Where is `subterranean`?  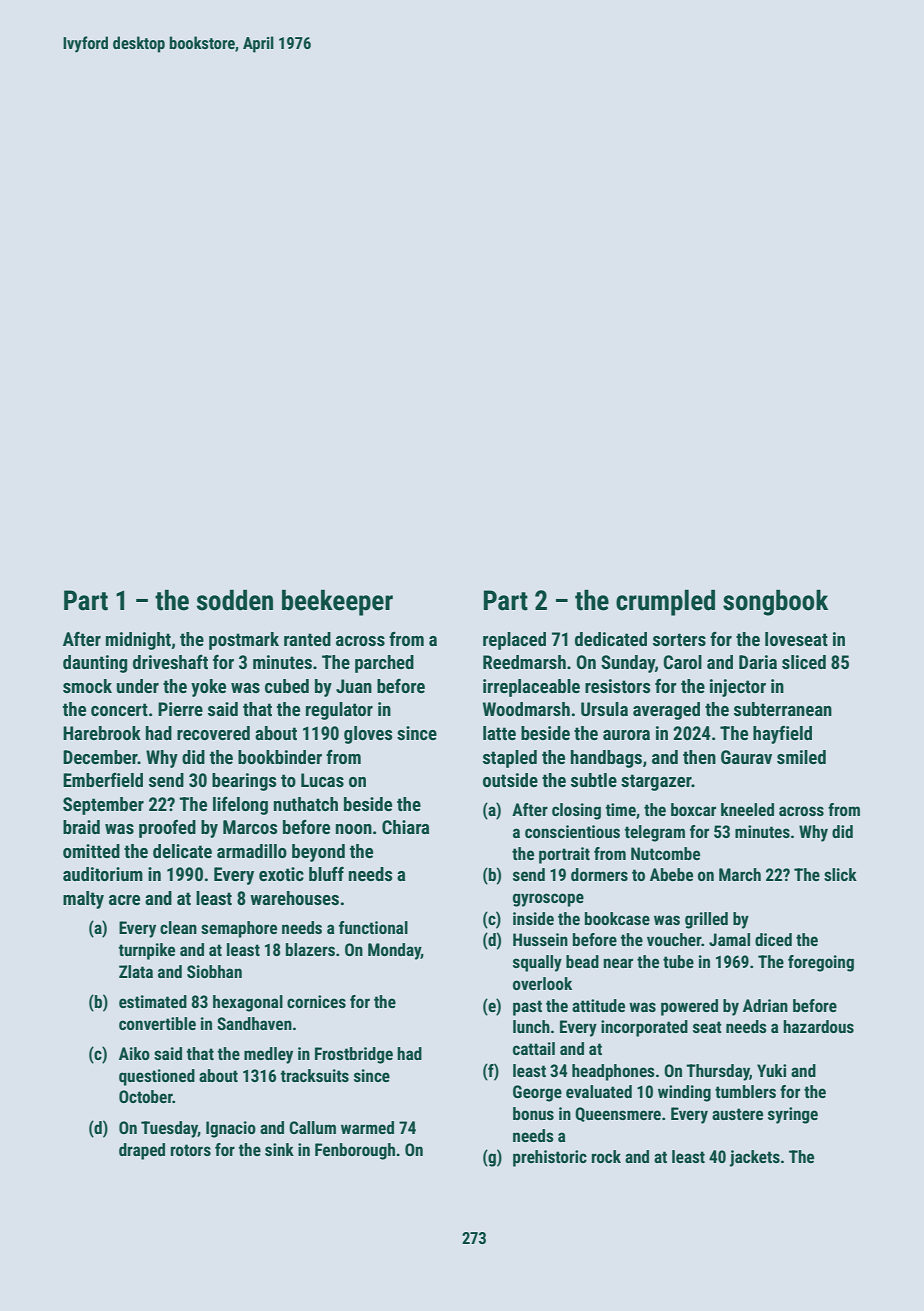
subterranean is located at coordinates (783, 709).
